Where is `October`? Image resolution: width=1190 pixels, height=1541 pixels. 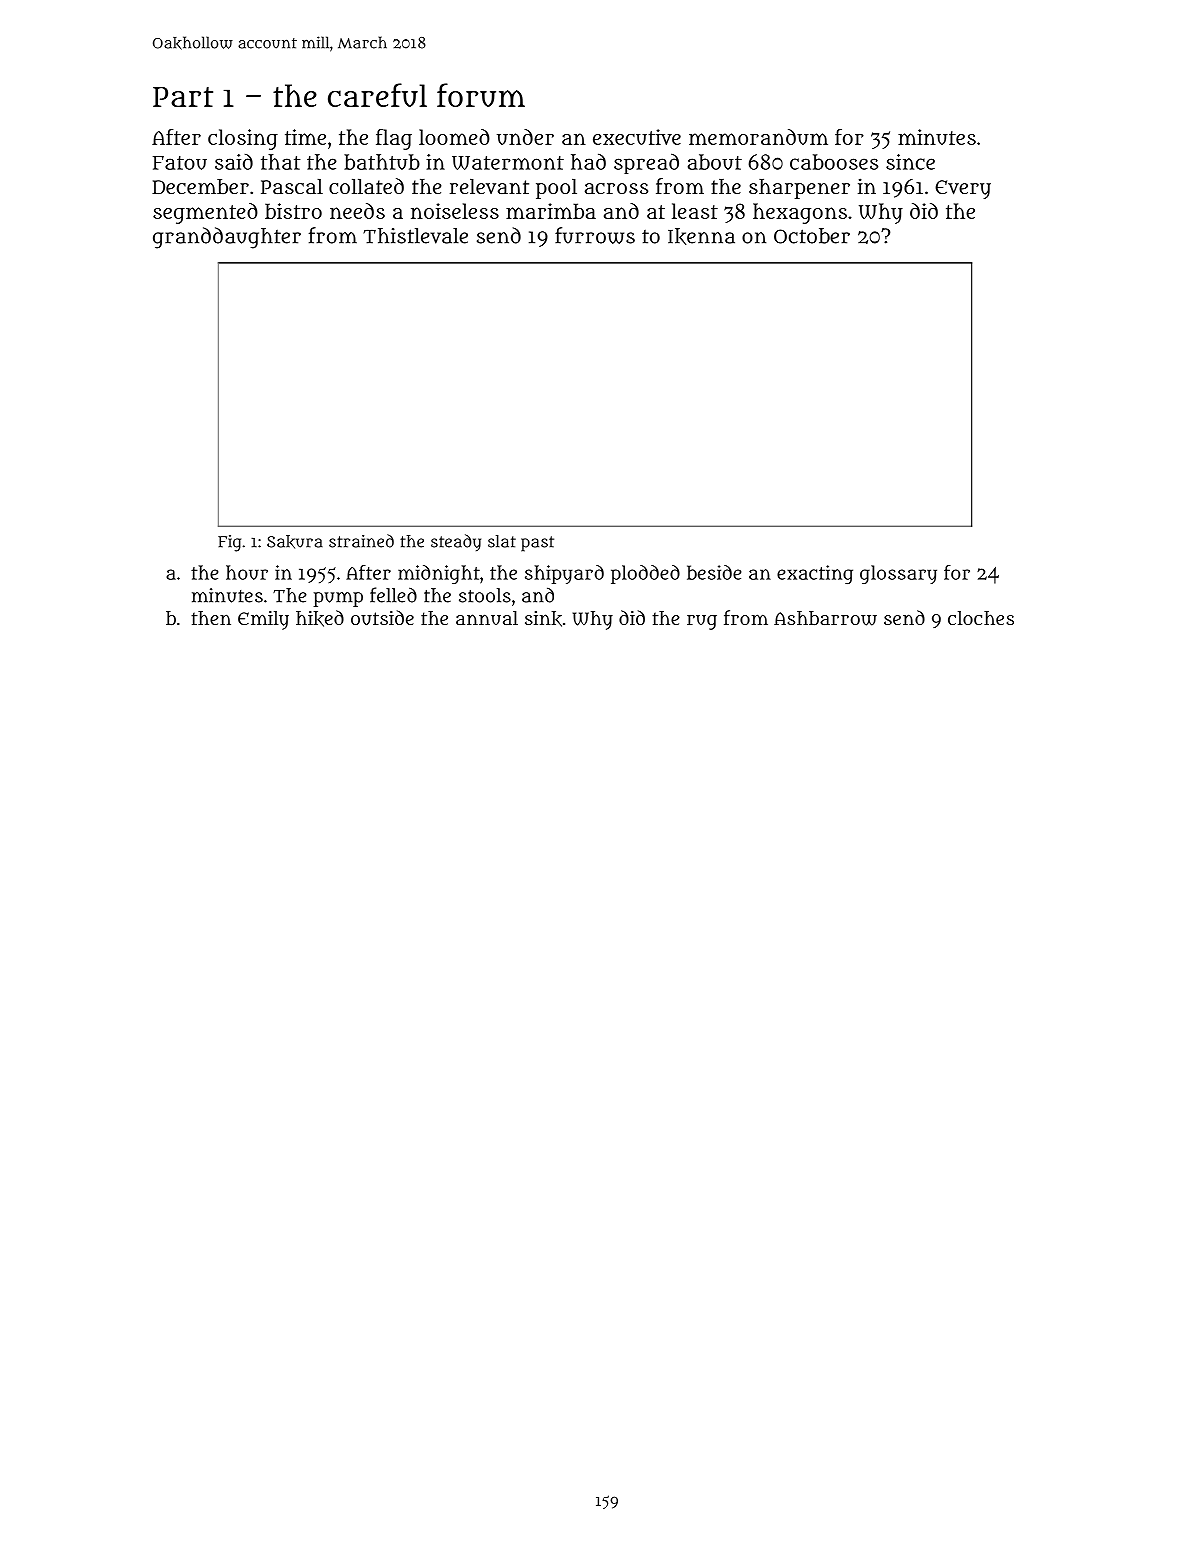 October is located at coordinates (812, 236).
